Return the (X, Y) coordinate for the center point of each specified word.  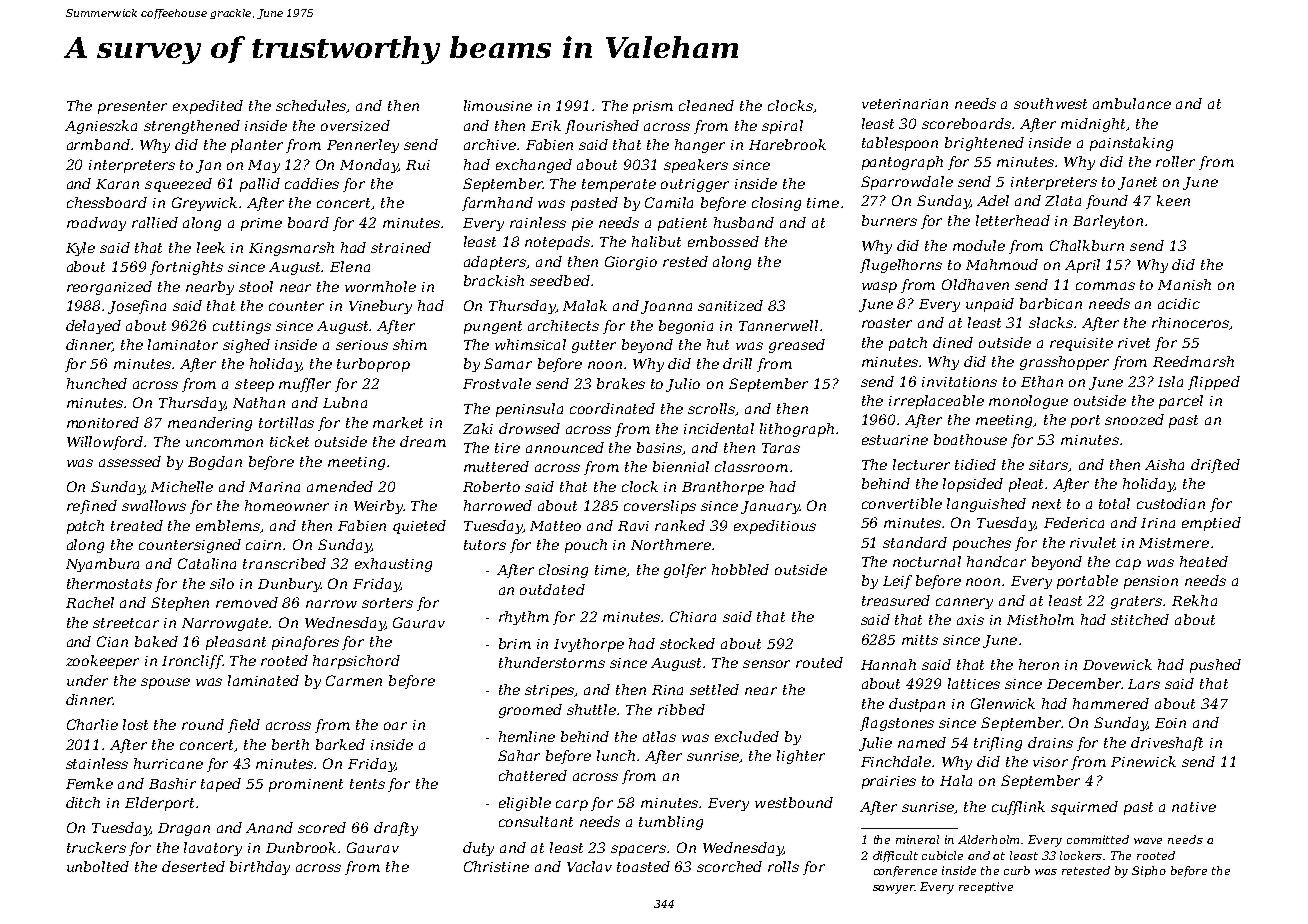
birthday (260, 868)
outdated (552, 589)
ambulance (1132, 103)
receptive (986, 887)
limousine (498, 105)
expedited (208, 107)
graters (1137, 602)
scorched (729, 866)
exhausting (393, 565)
